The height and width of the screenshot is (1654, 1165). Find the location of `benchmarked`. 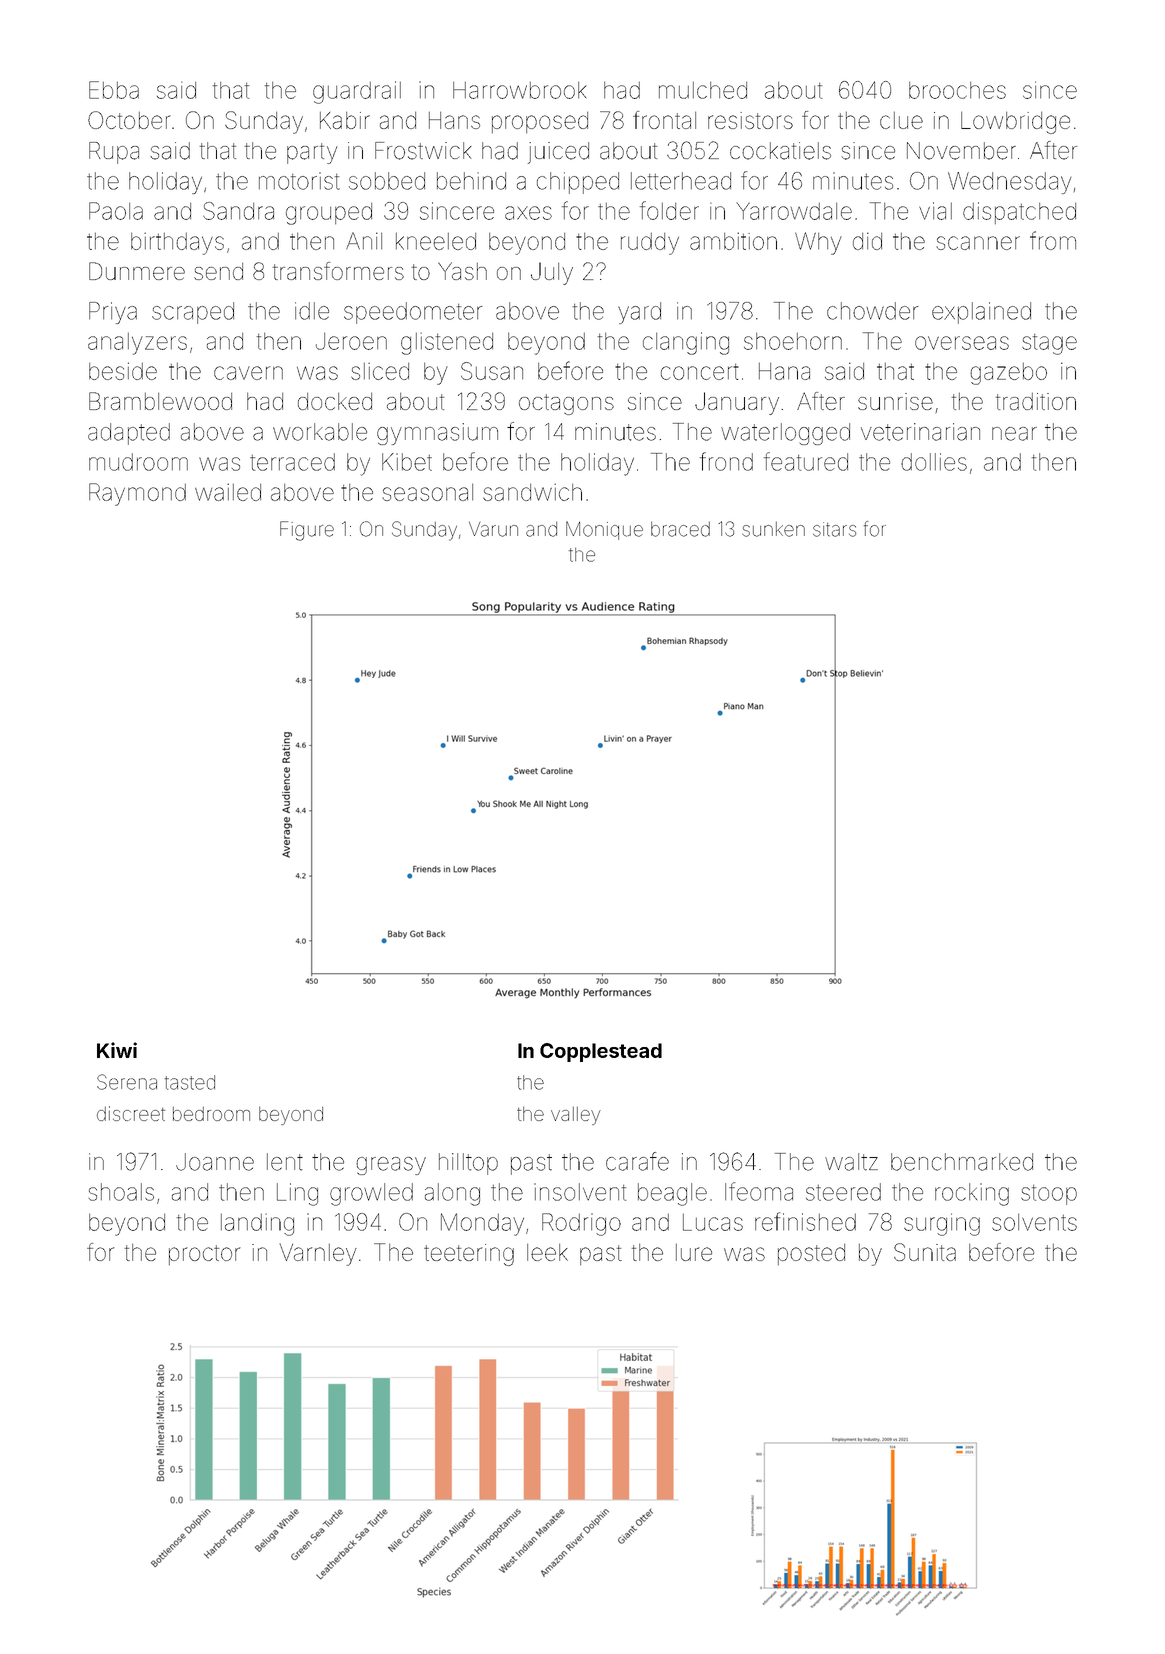

benchmarked is located at coordinates (962, 1162).
